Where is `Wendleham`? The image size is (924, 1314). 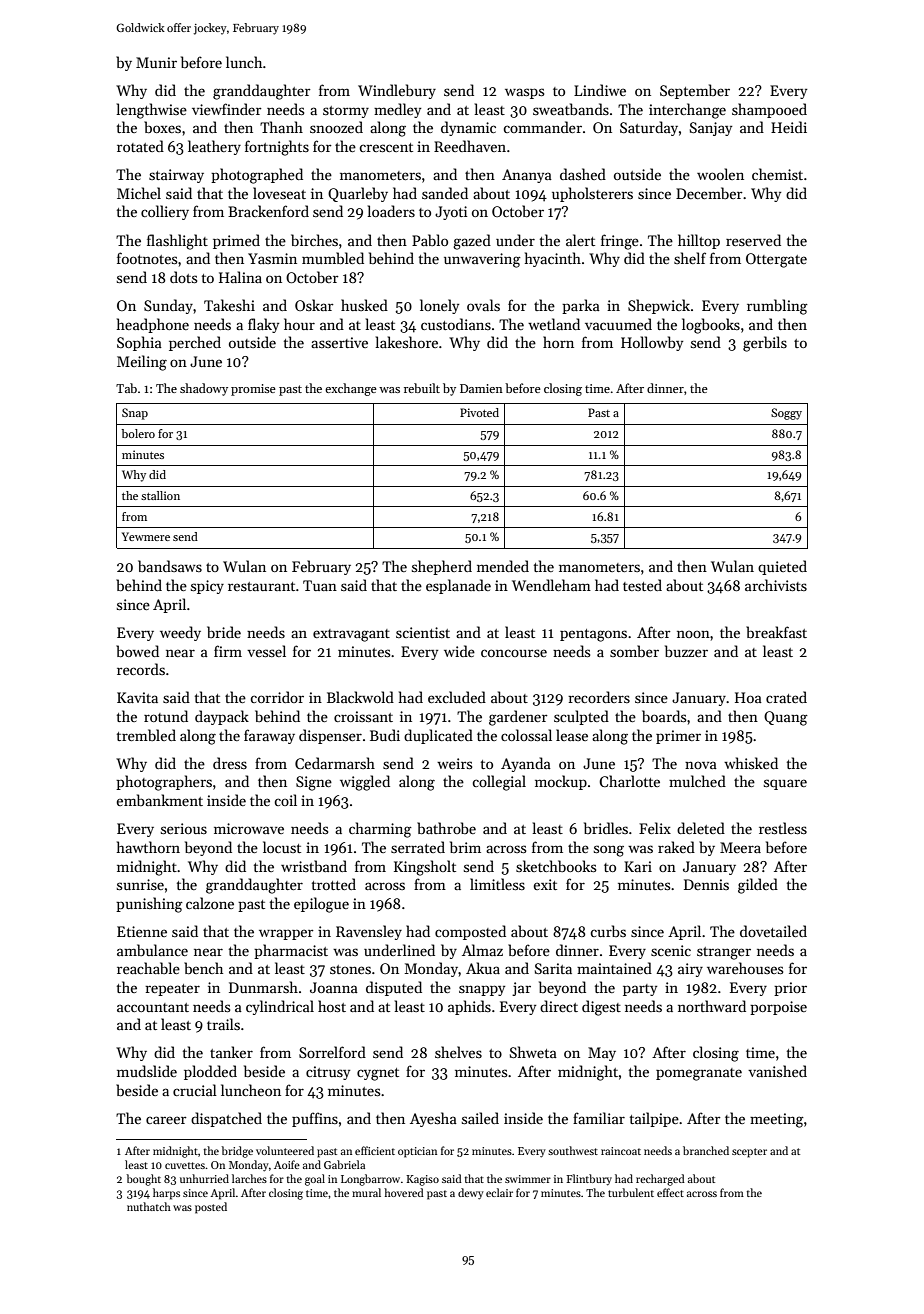 Wendleham is located at coordinates (551, 585).
